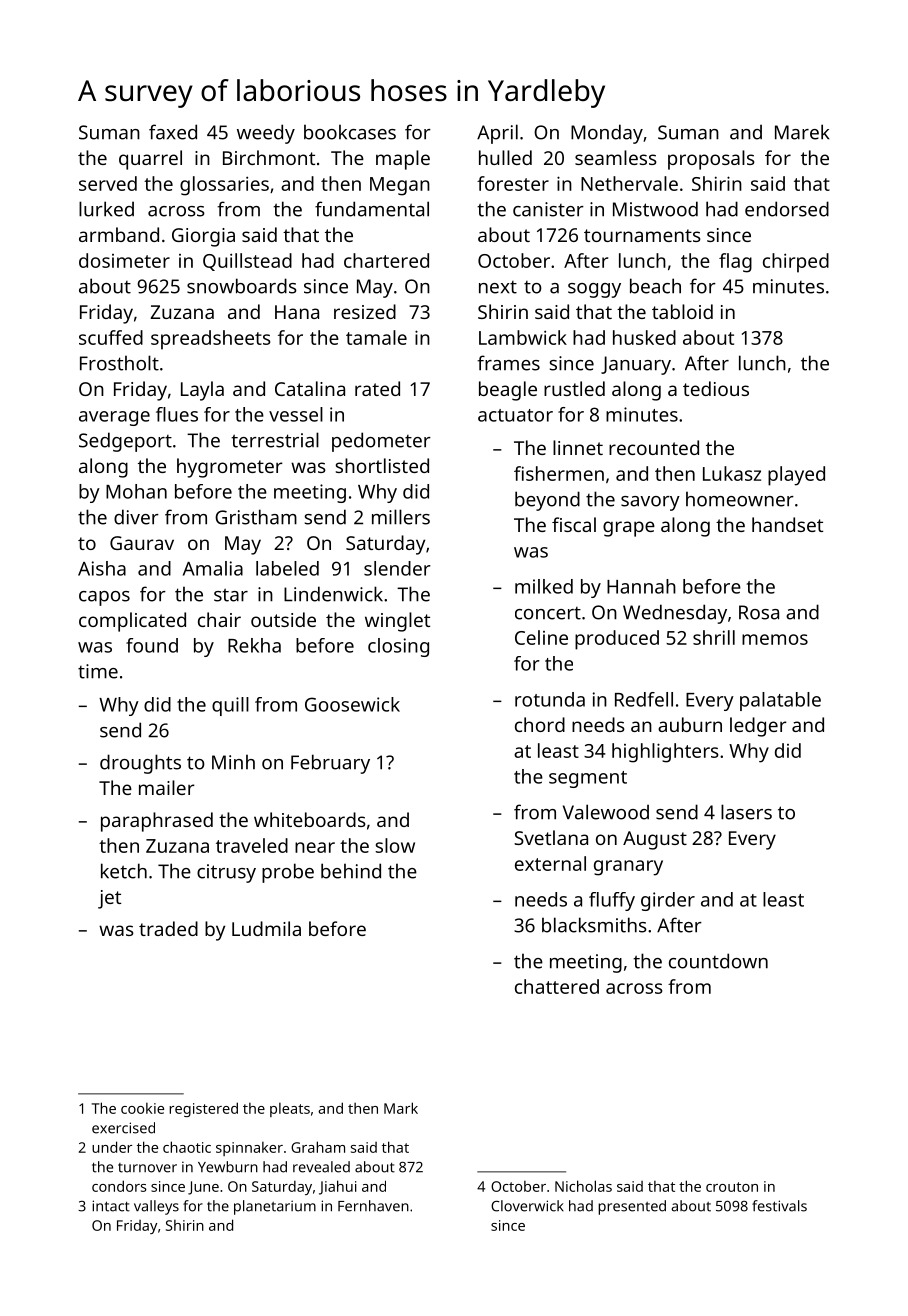  Describe the element at coordinates (365, 311) in the screenshot. I see `resized` at that location.
